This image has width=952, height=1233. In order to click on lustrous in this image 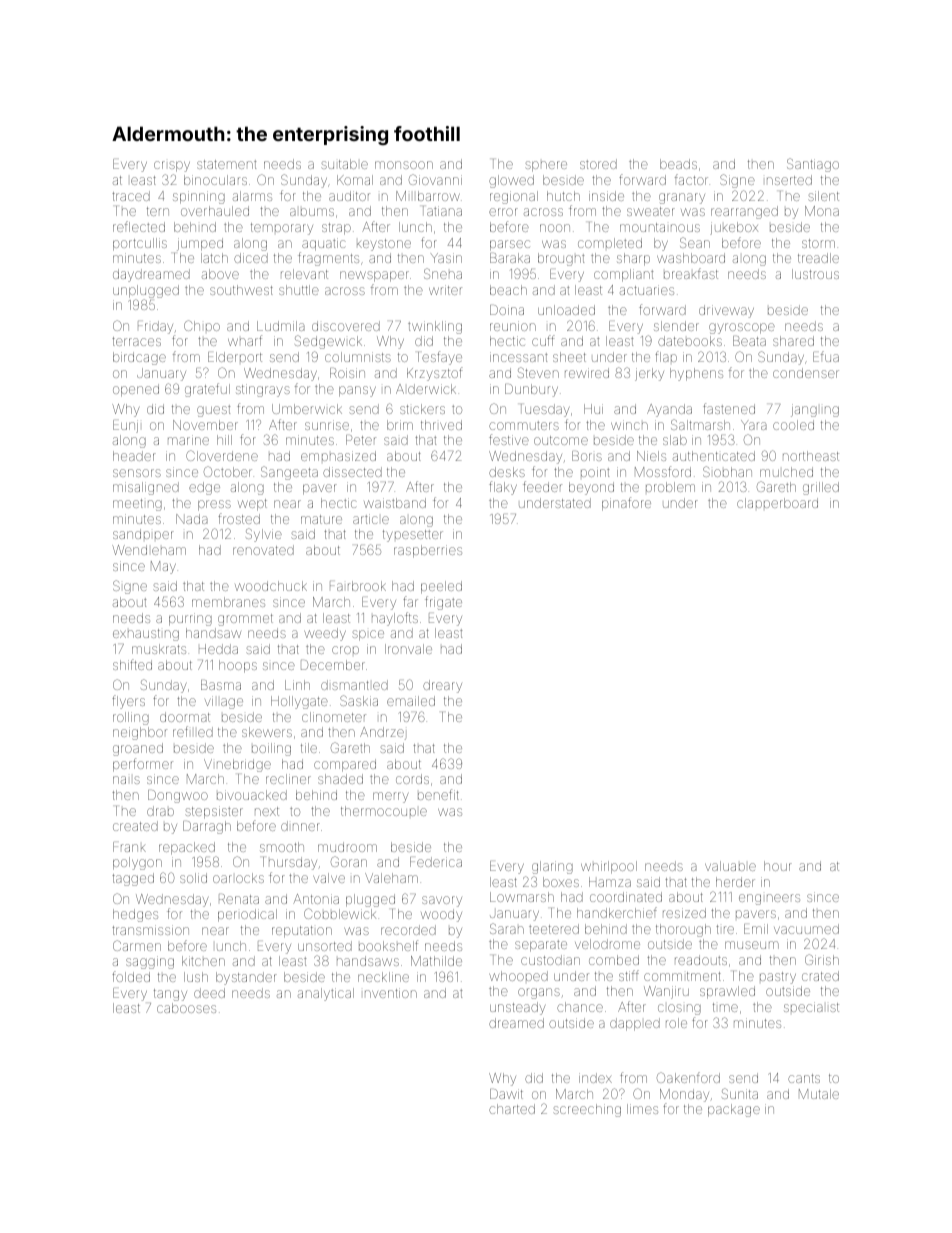, I will do `click(815, 274)`.
